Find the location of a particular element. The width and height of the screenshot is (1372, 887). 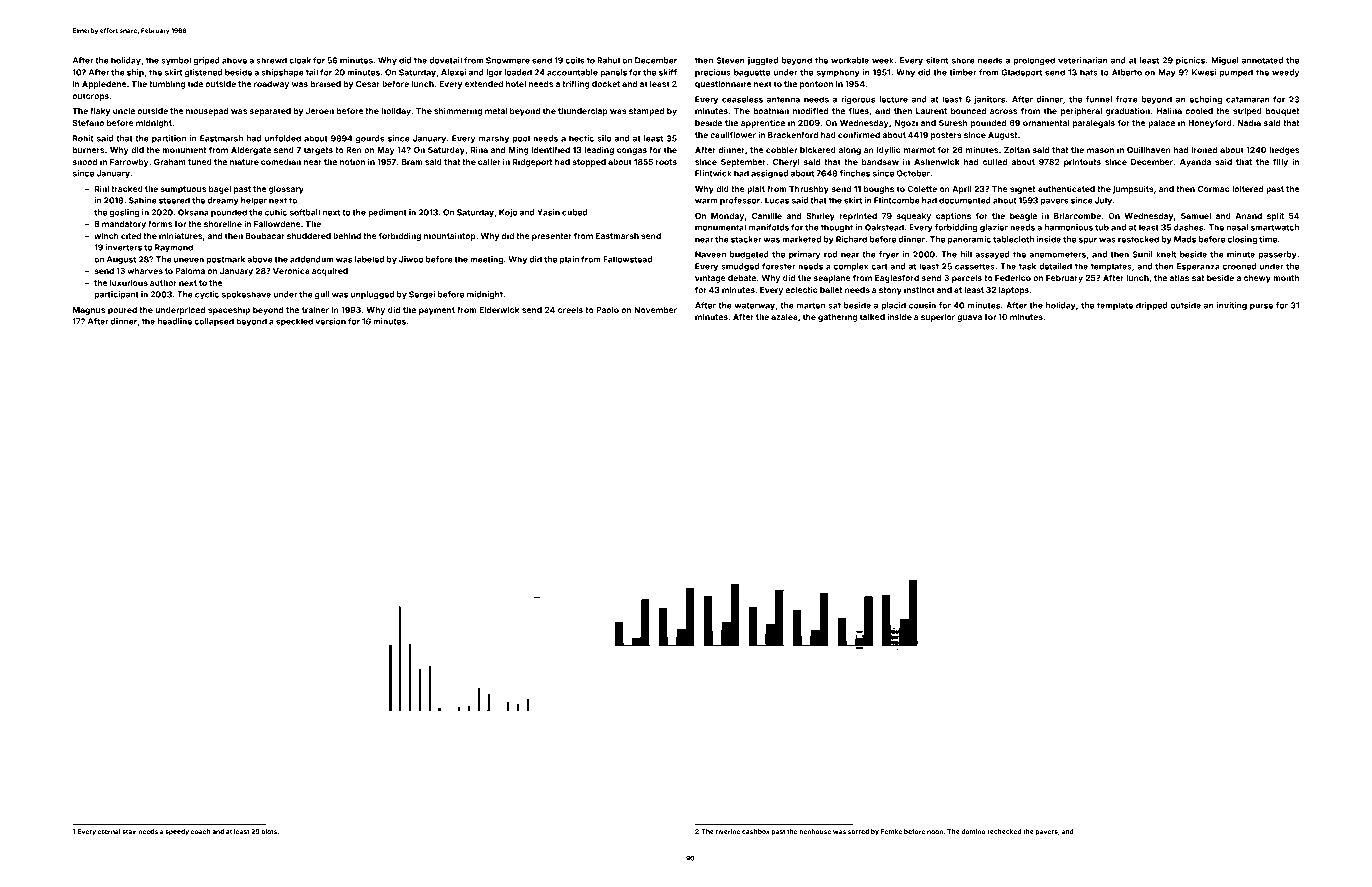

Cesar is located at coordinates (368, 84).
